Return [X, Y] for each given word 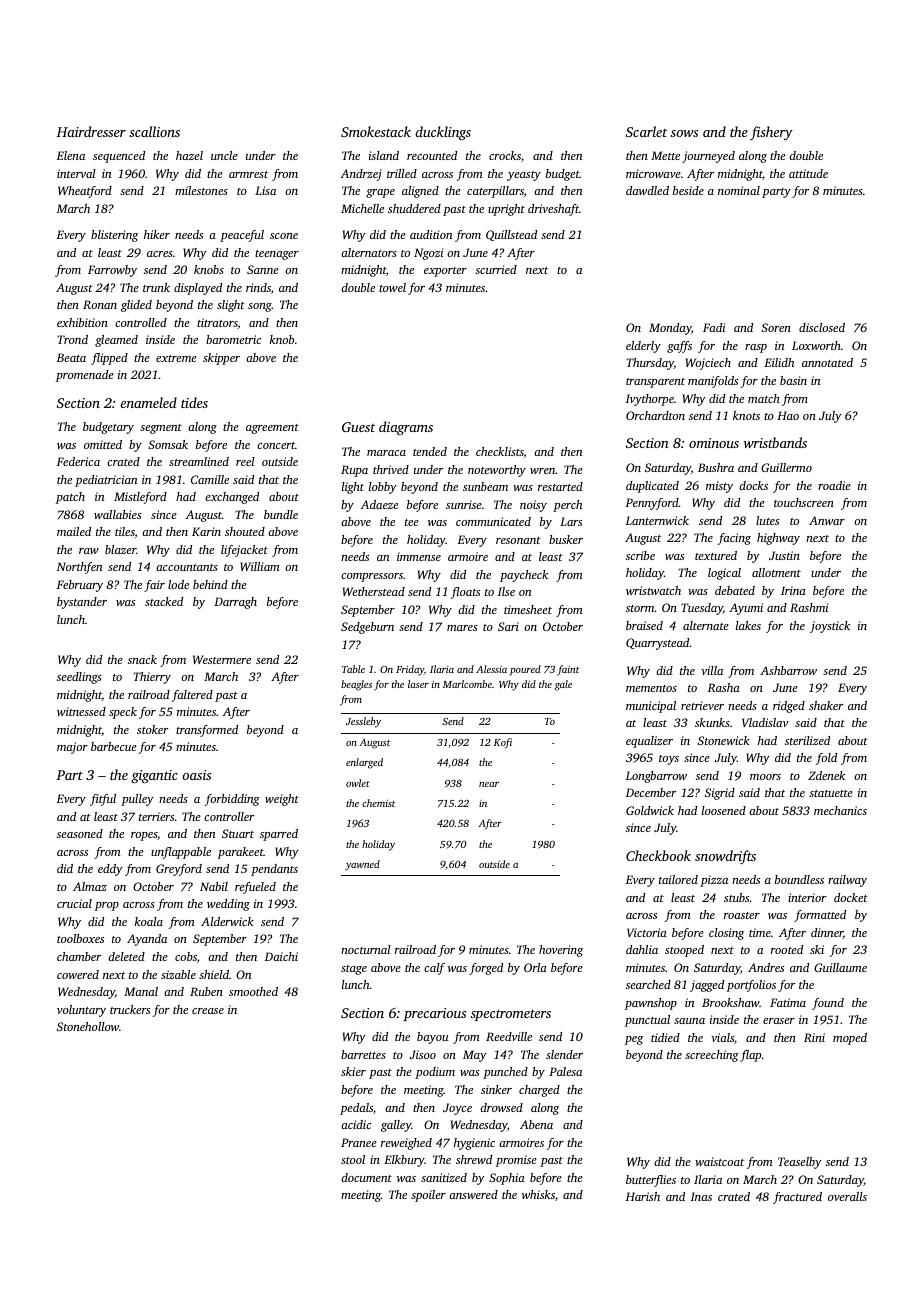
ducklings [443, 133]
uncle [224, 155]
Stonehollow [88, 1026]
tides [194, 402]
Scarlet [646, 131]
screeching [712, 1056]
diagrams [406, 428]
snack [142, 659]
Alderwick [227, 921]
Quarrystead [658, 644]
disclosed [822, 327]
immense [419, 556]
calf [434, 969]
